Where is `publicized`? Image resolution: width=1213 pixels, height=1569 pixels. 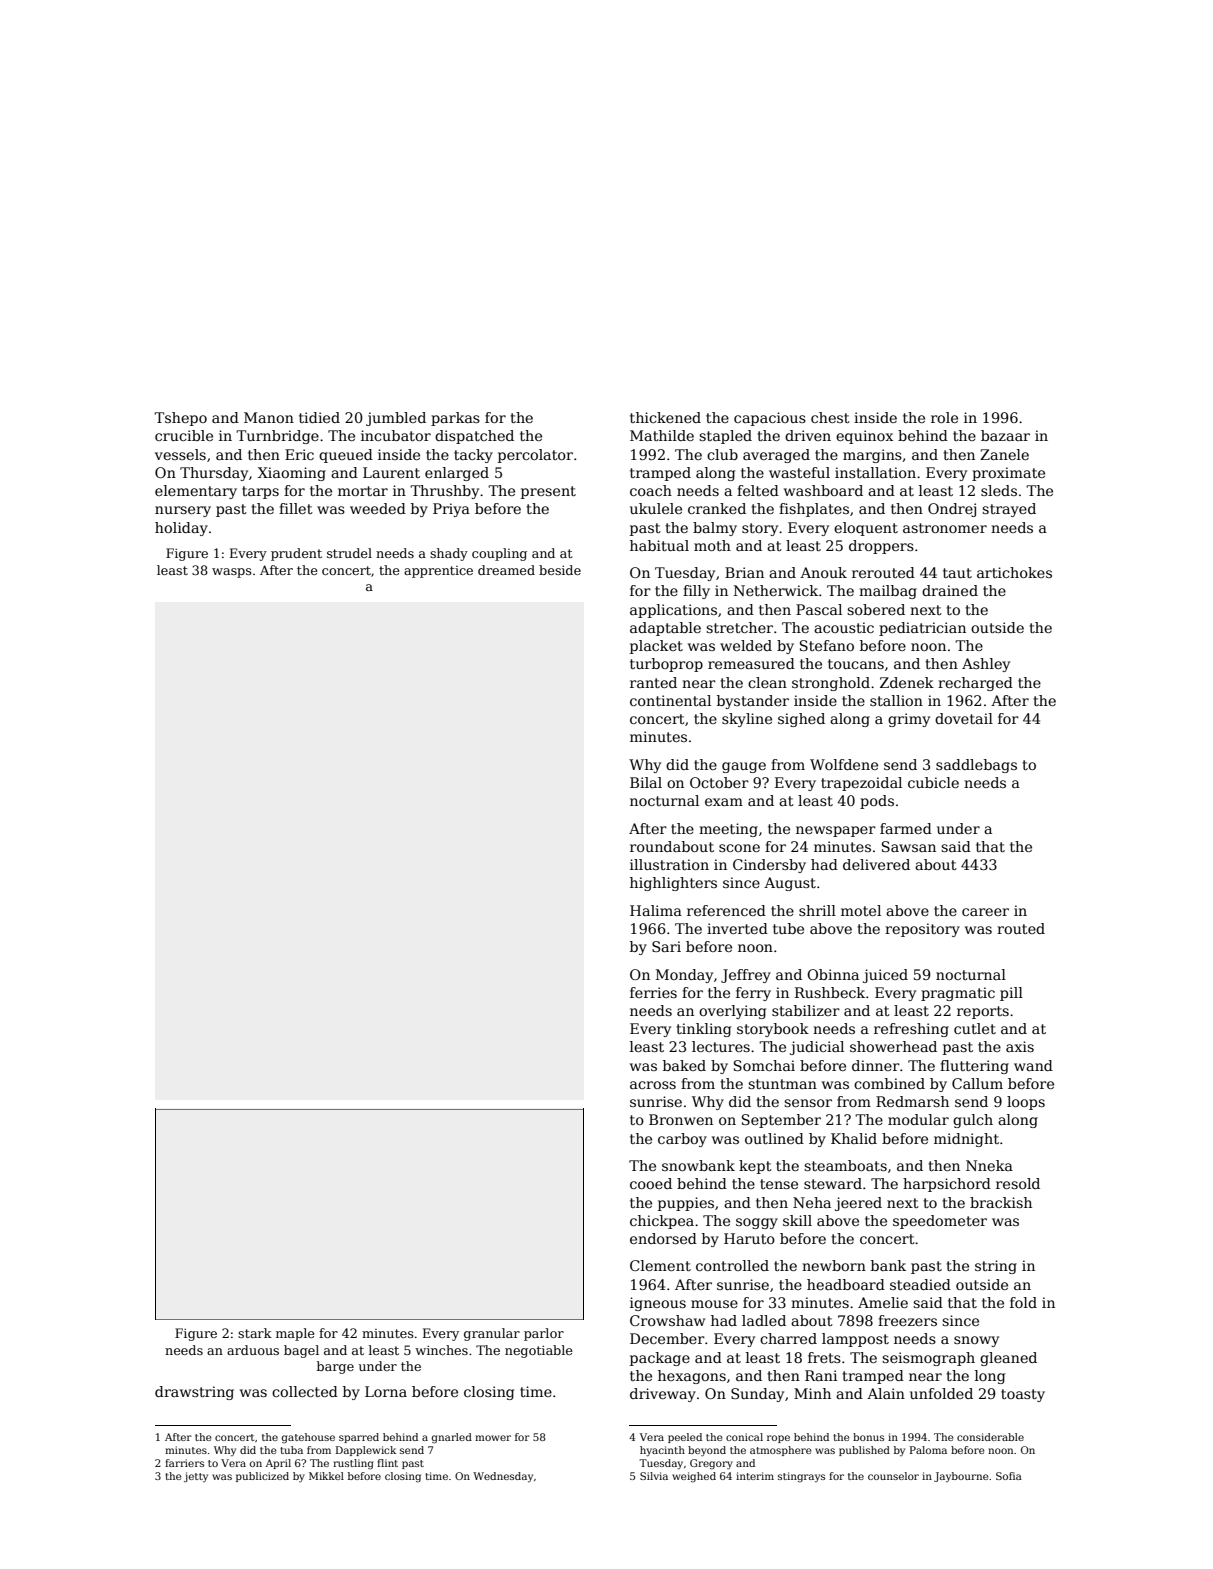 publicized is located at coordinates (262, 1477).
